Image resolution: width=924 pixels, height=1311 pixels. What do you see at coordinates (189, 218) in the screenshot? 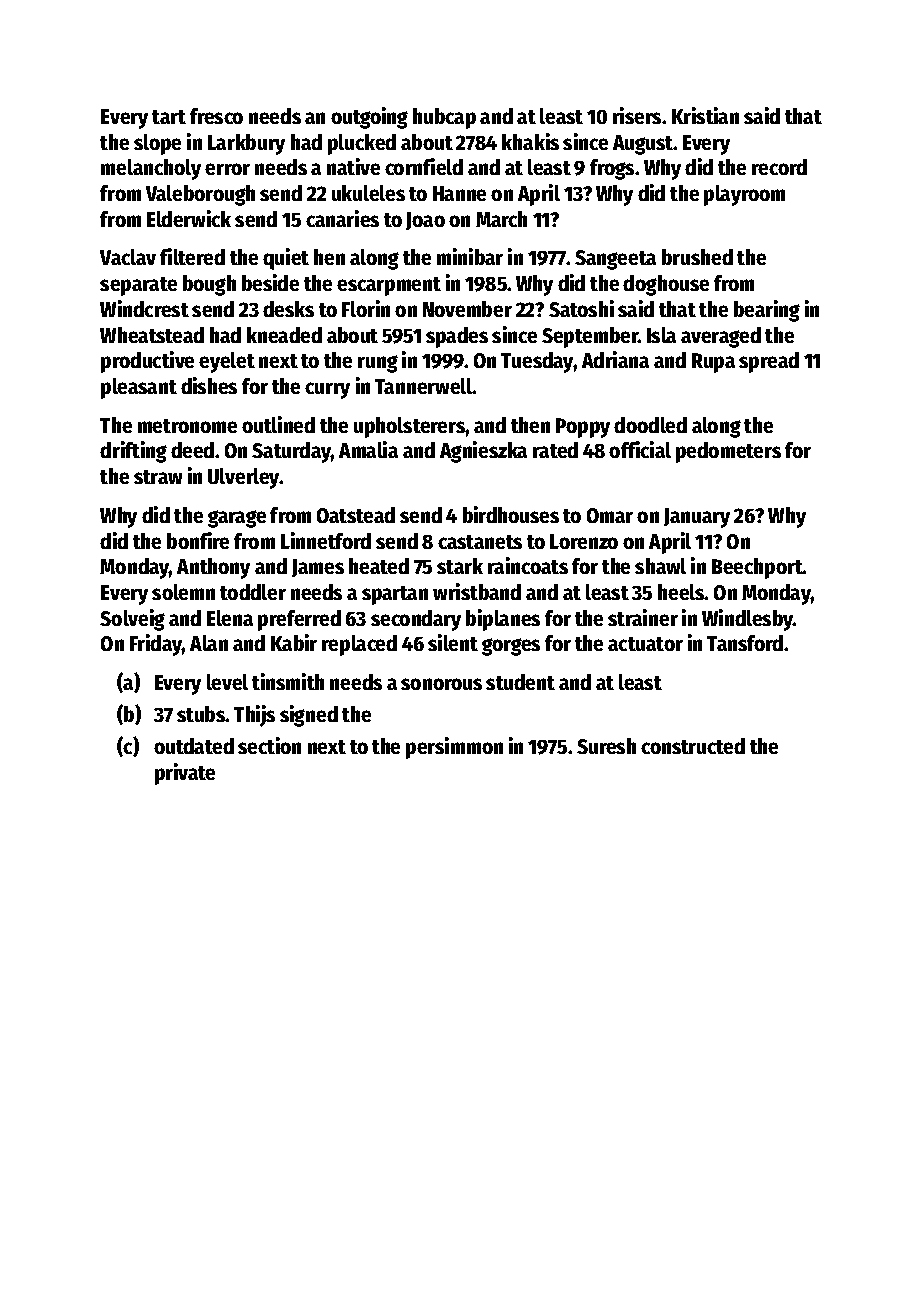
I see `Elderwick` at bounding box center [189, 218].
